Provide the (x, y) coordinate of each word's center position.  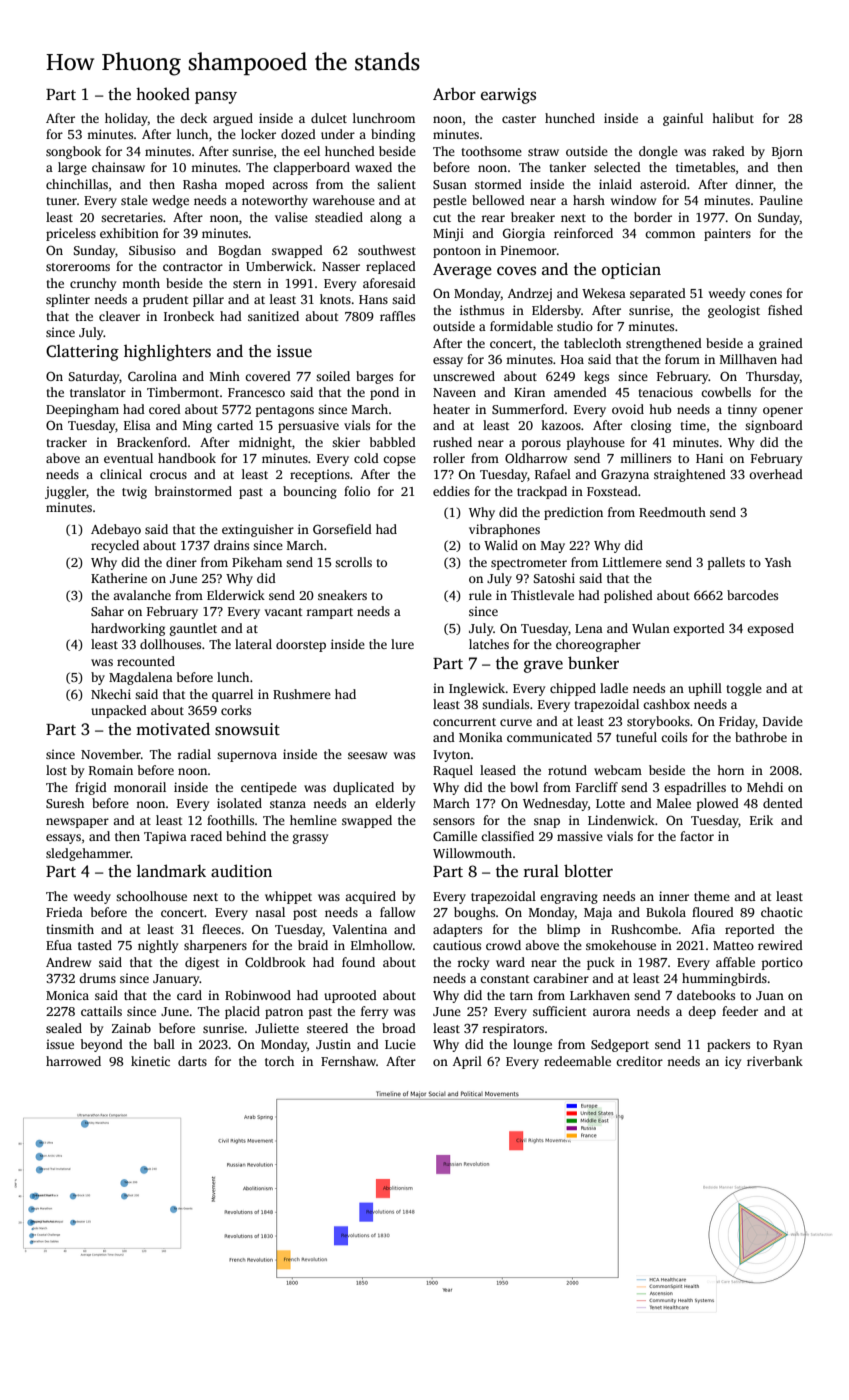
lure (402, 644)
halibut (733, 118)
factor (697, 836)
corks (236, 710)
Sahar (107, 611)
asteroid (663, 184)
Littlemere (632, 562)
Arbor (454, 94)
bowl (524, 787)
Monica (67, 995)
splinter (68, 300)
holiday (126, 119)
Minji (448, 234)
